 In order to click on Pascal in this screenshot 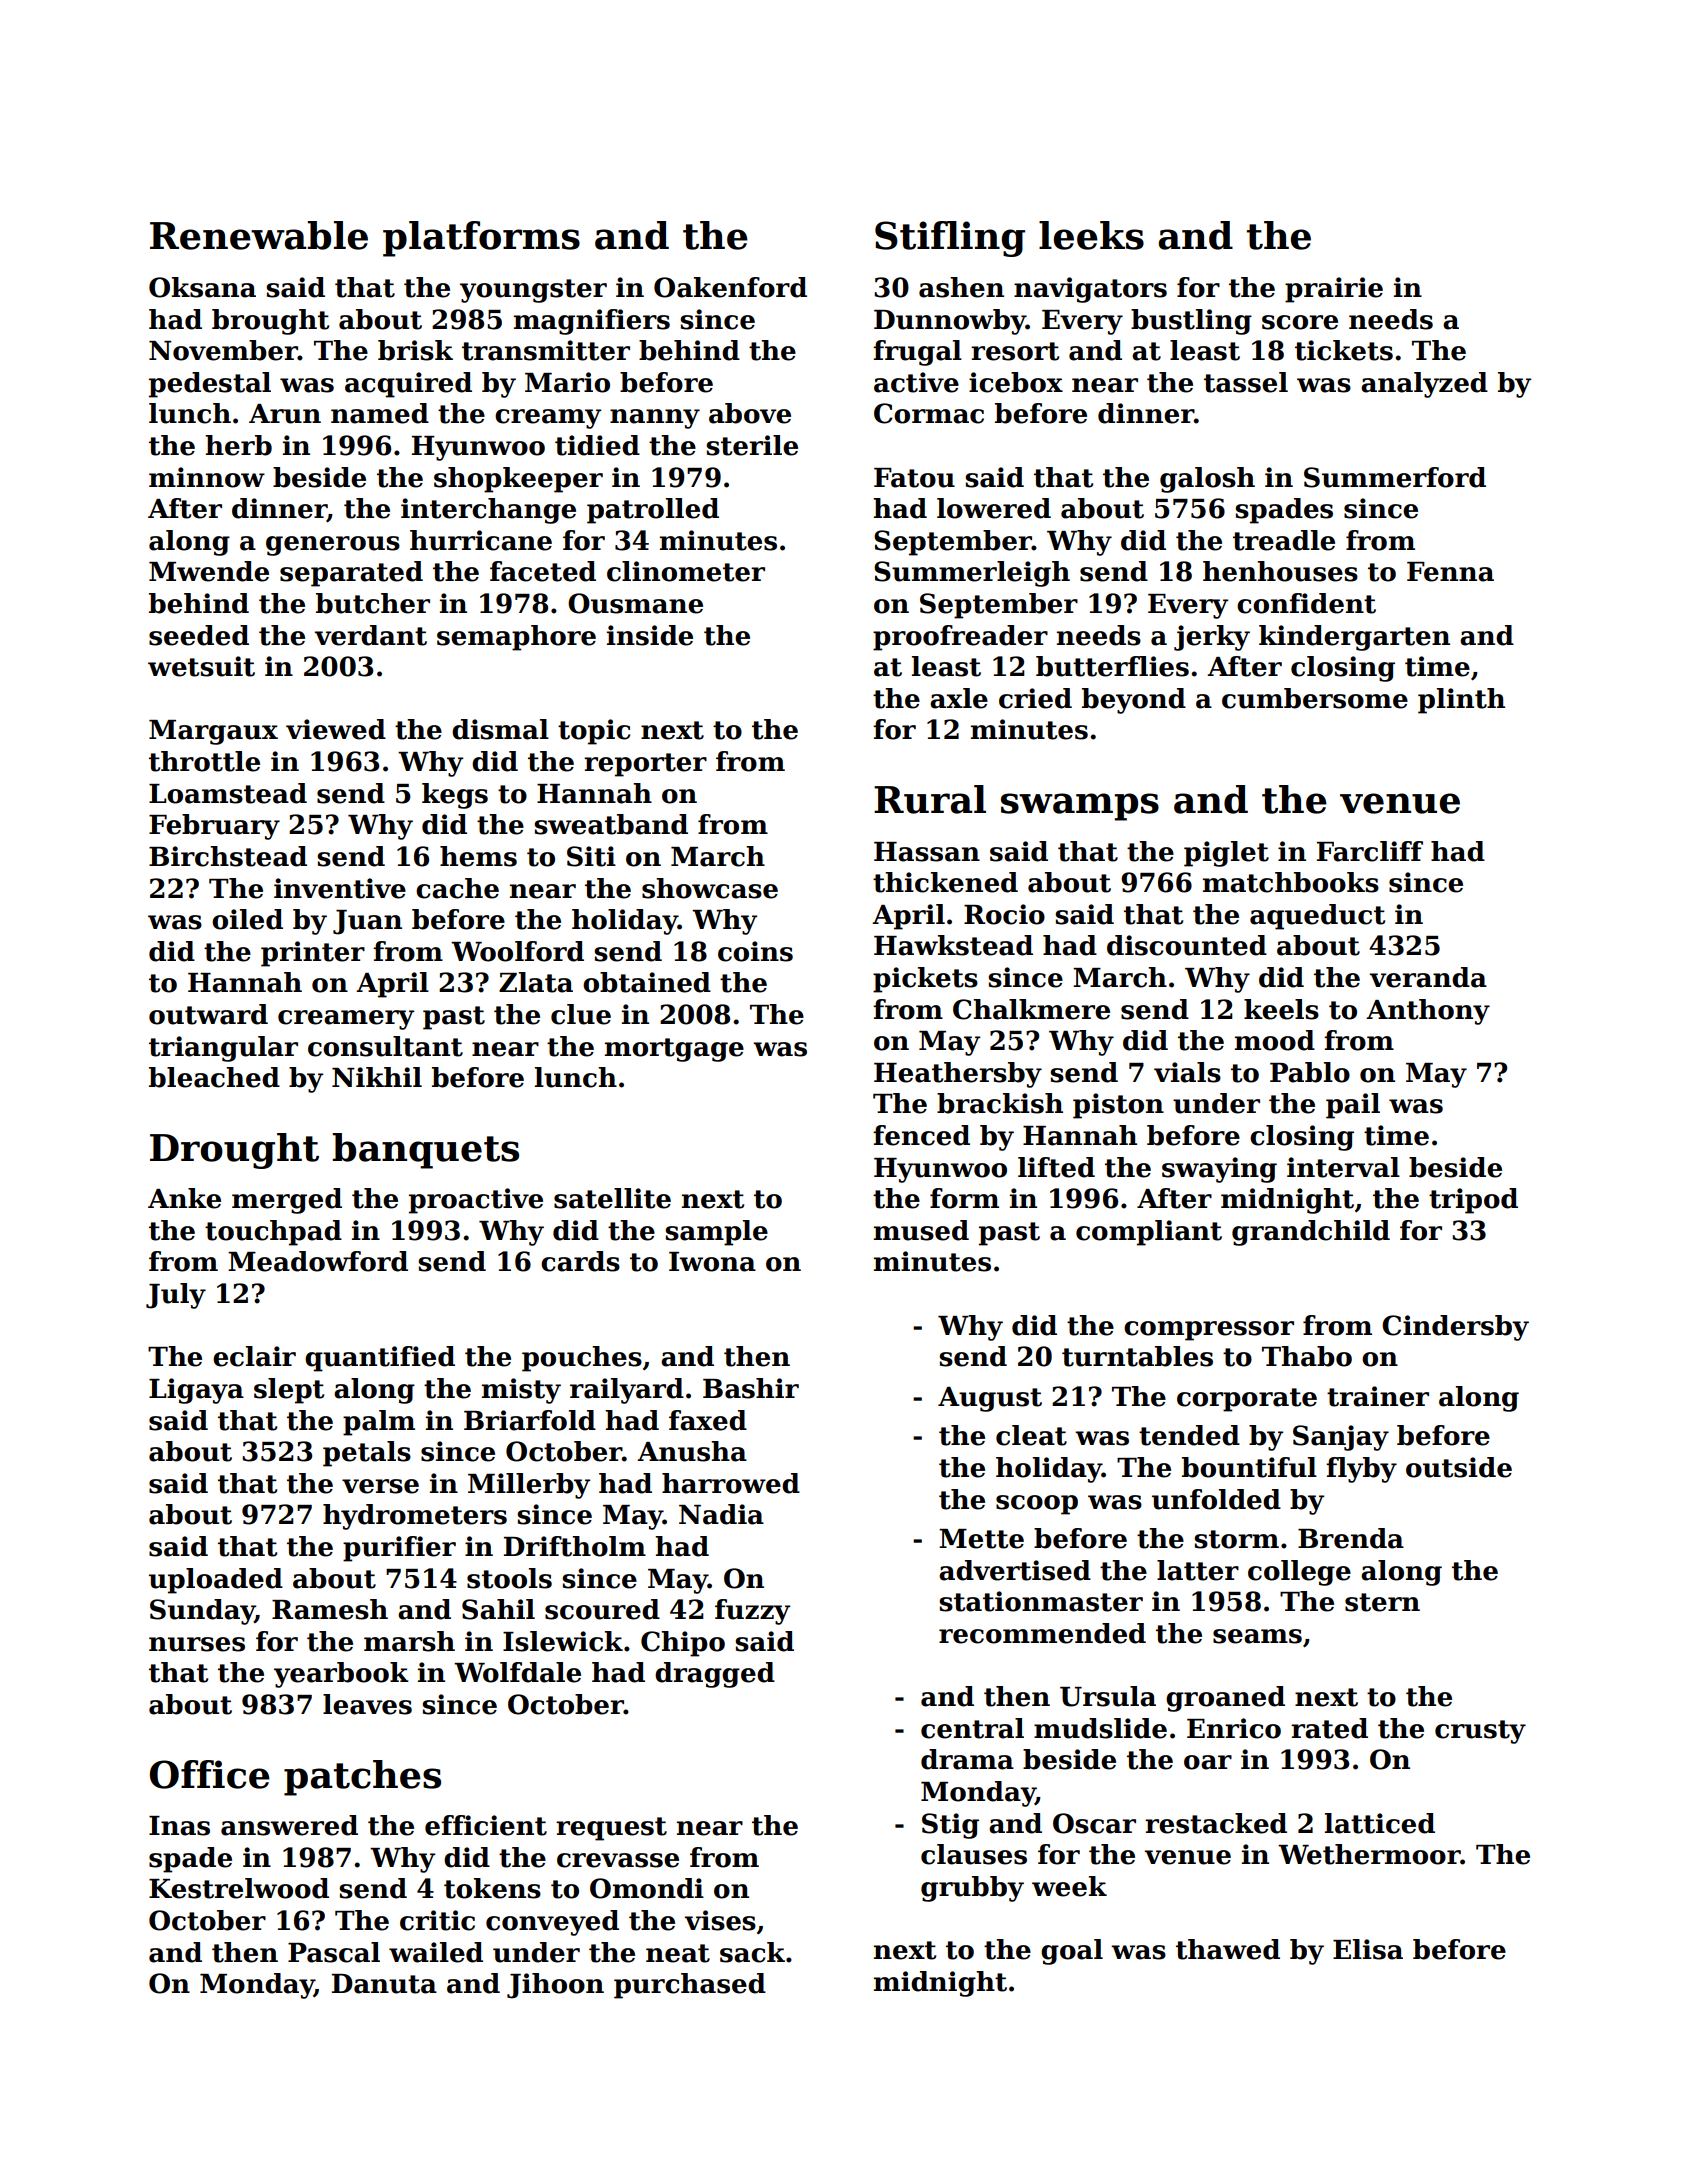, I will do `click(334, 1952)`.
